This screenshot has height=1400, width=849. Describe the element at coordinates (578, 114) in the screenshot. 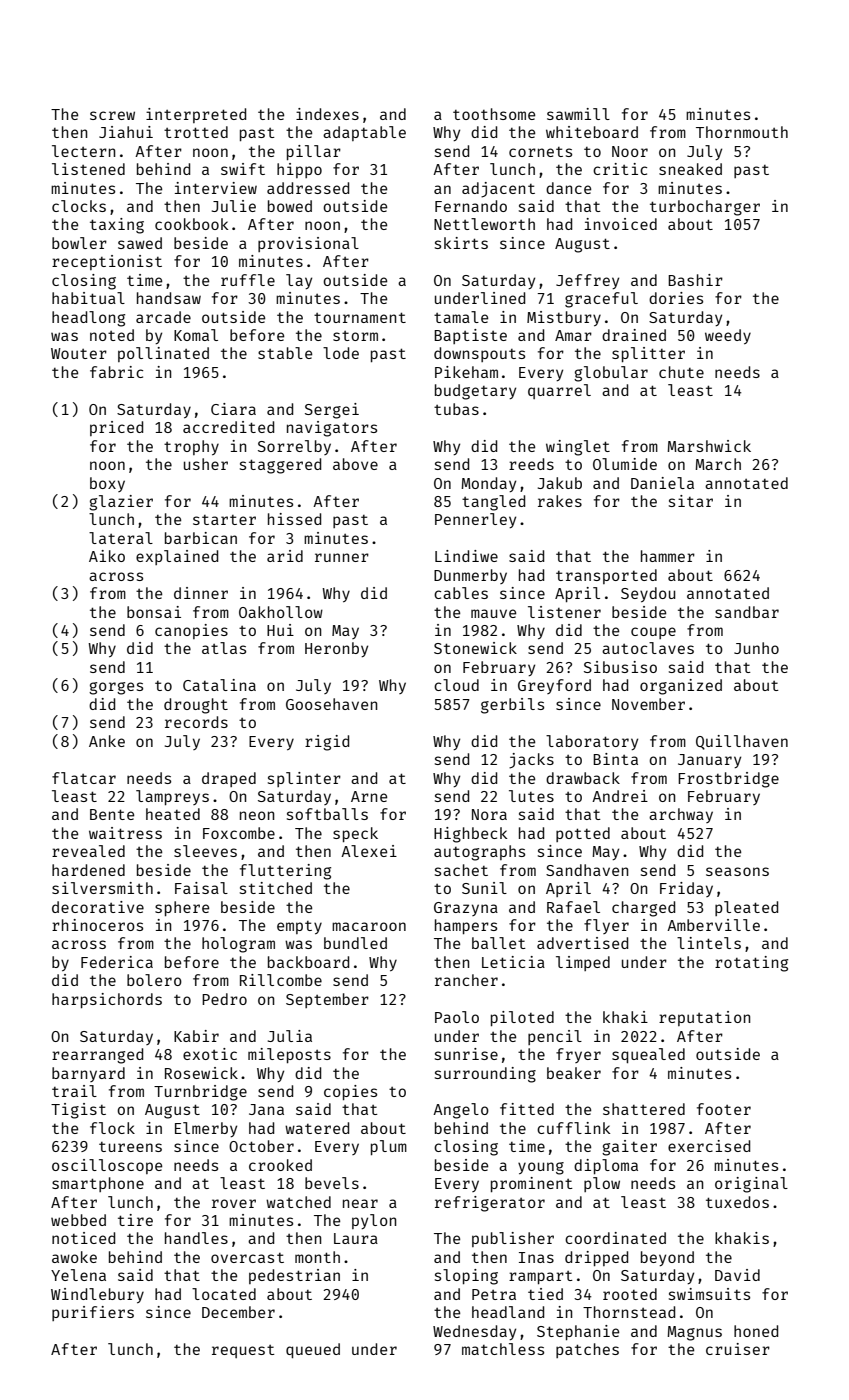

I see `sawmill` at that location.
